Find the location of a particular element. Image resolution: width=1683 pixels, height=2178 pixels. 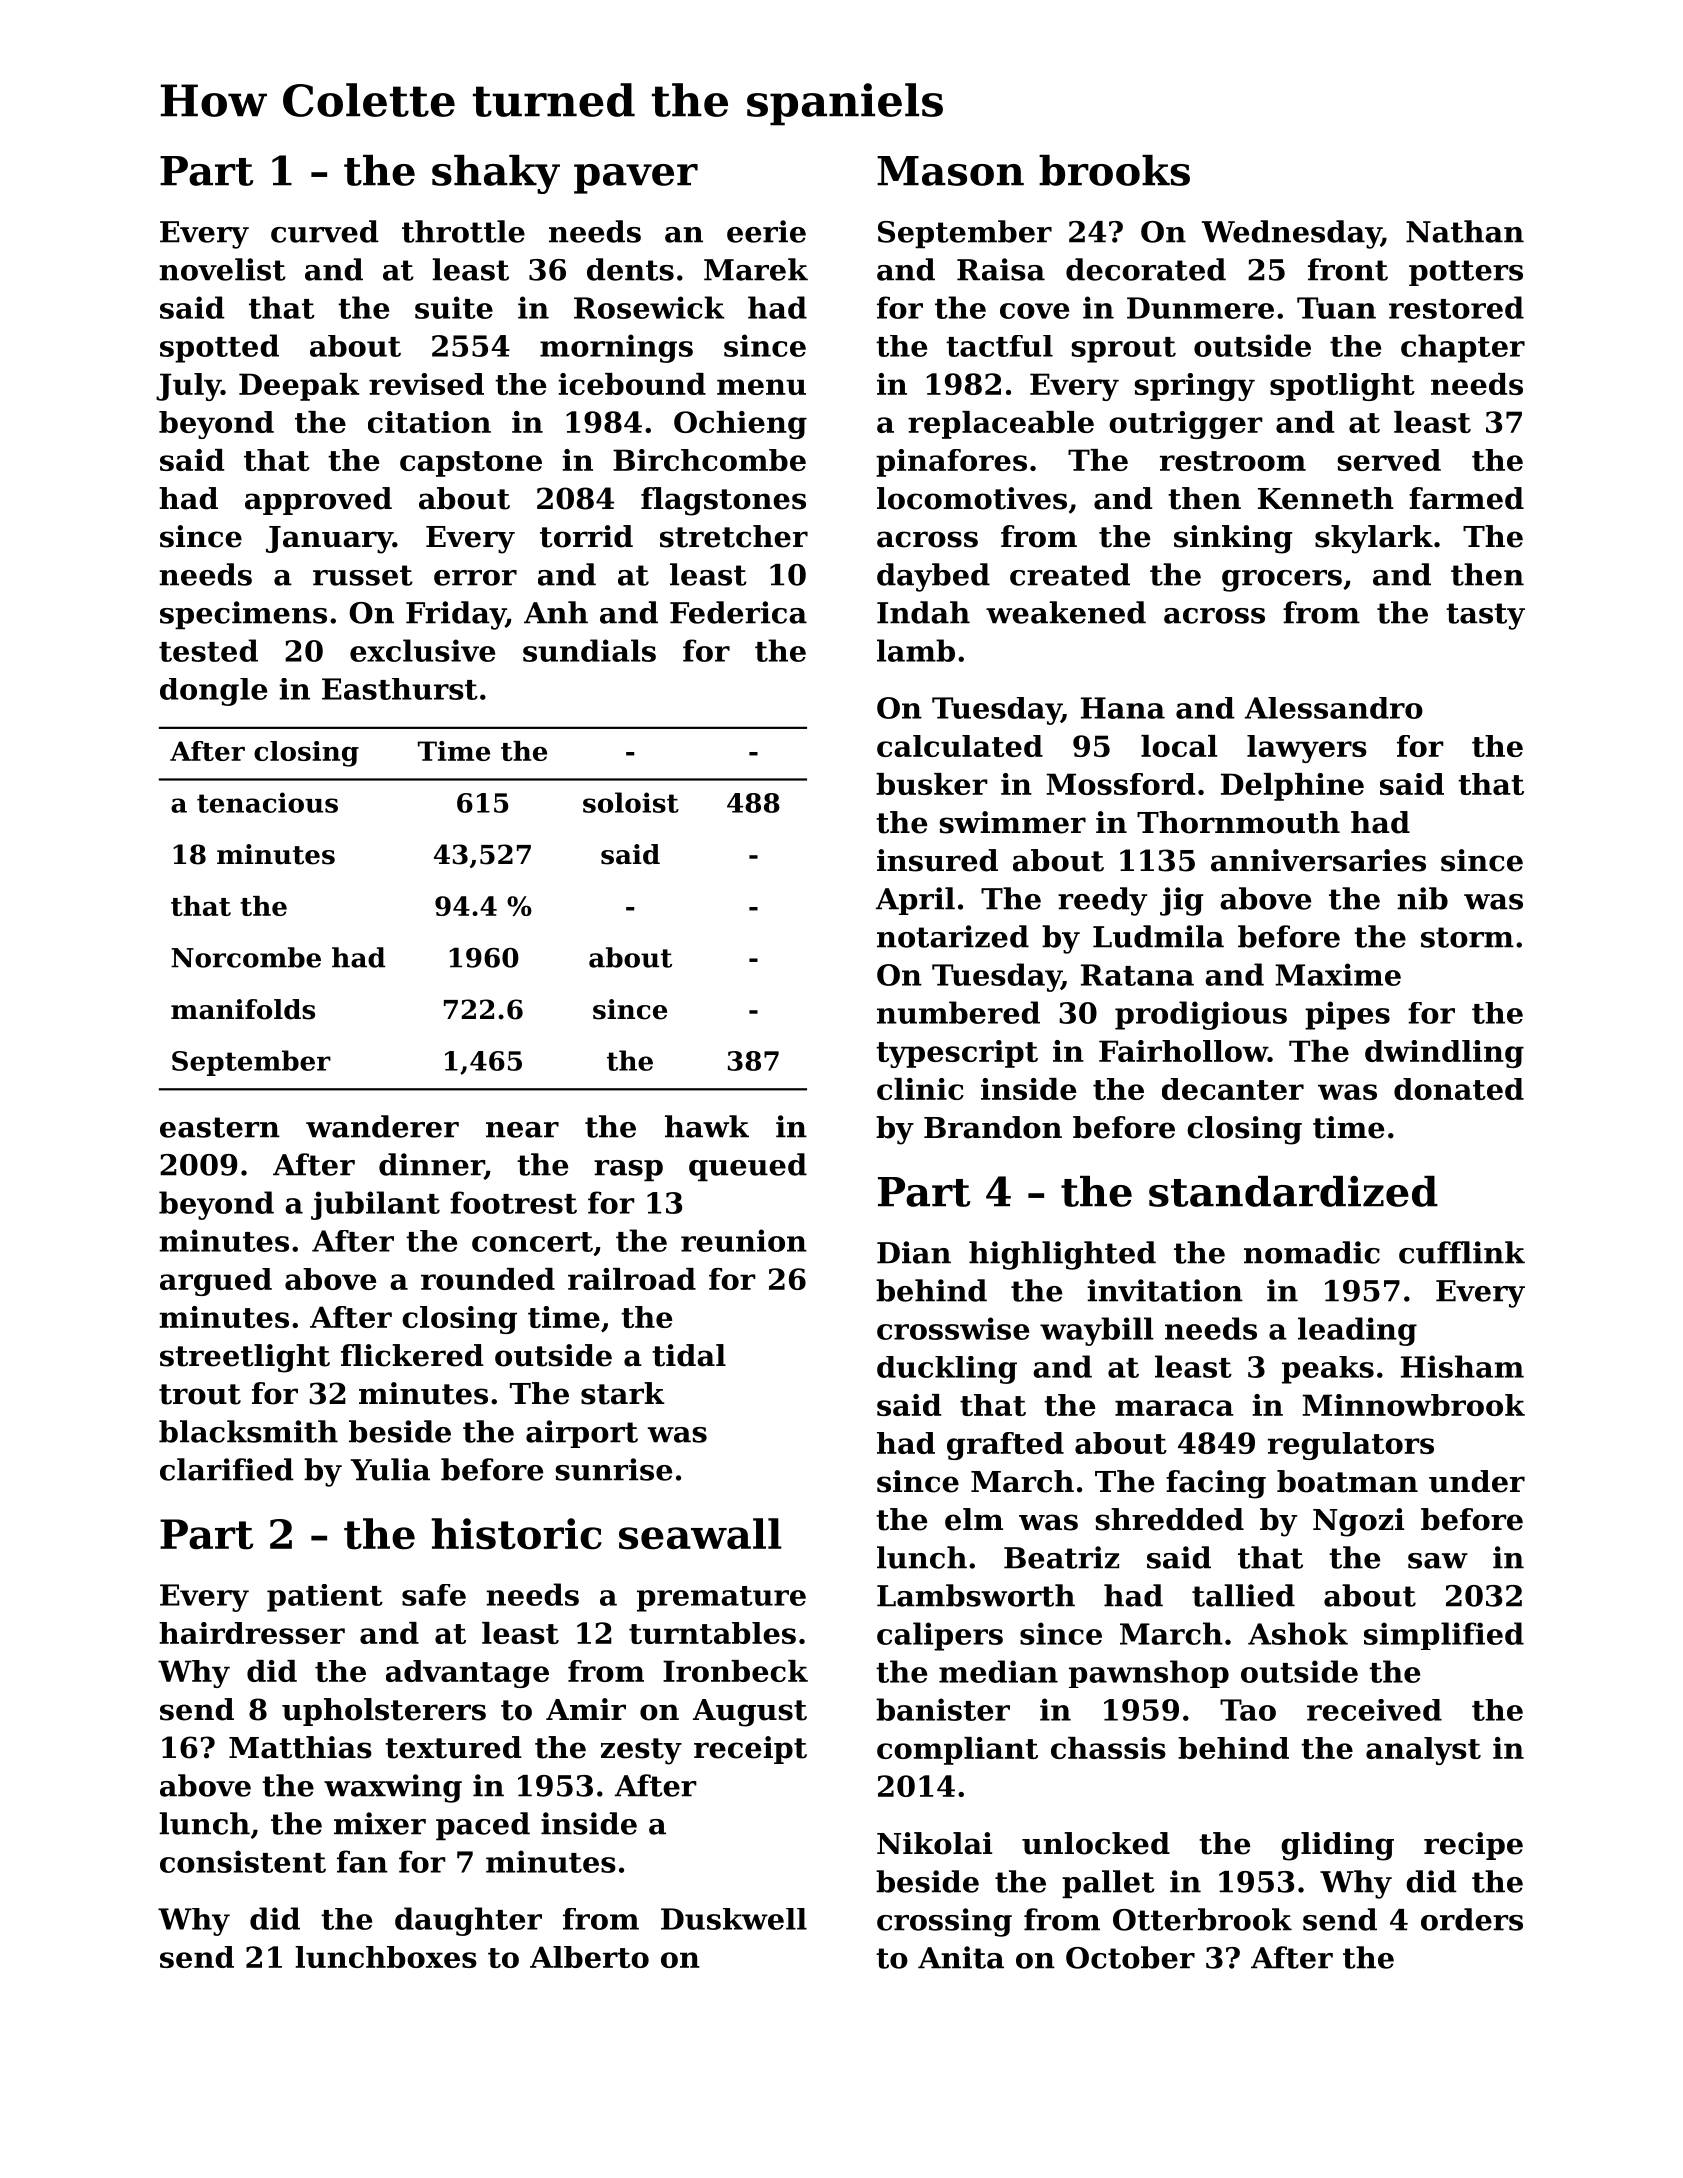

Tao is located at coordinates (1248, 1710).
